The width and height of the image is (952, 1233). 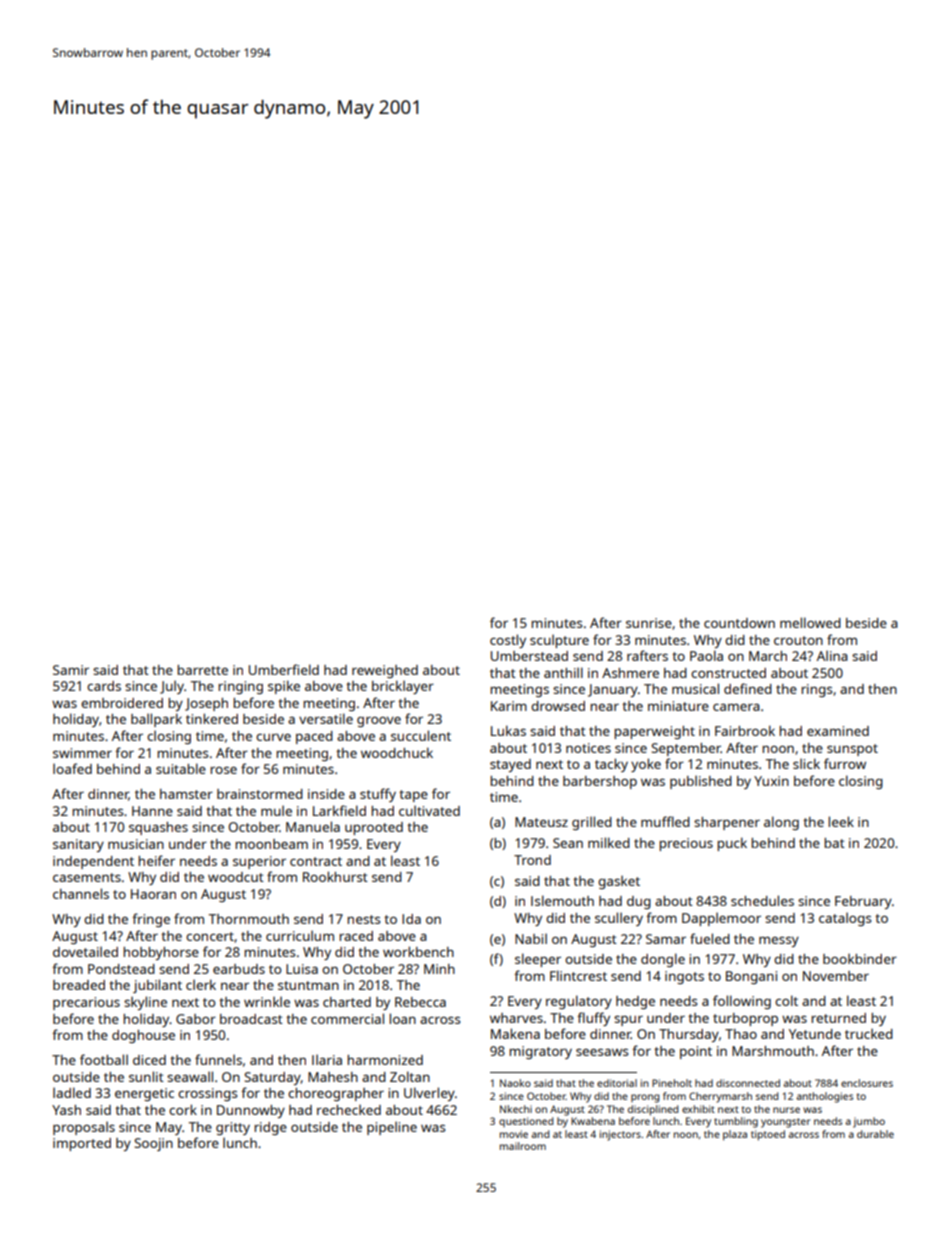 What do you see at coordinates (439, 969) in the image?
I see `Minh` at bounding box center [439, 969].
